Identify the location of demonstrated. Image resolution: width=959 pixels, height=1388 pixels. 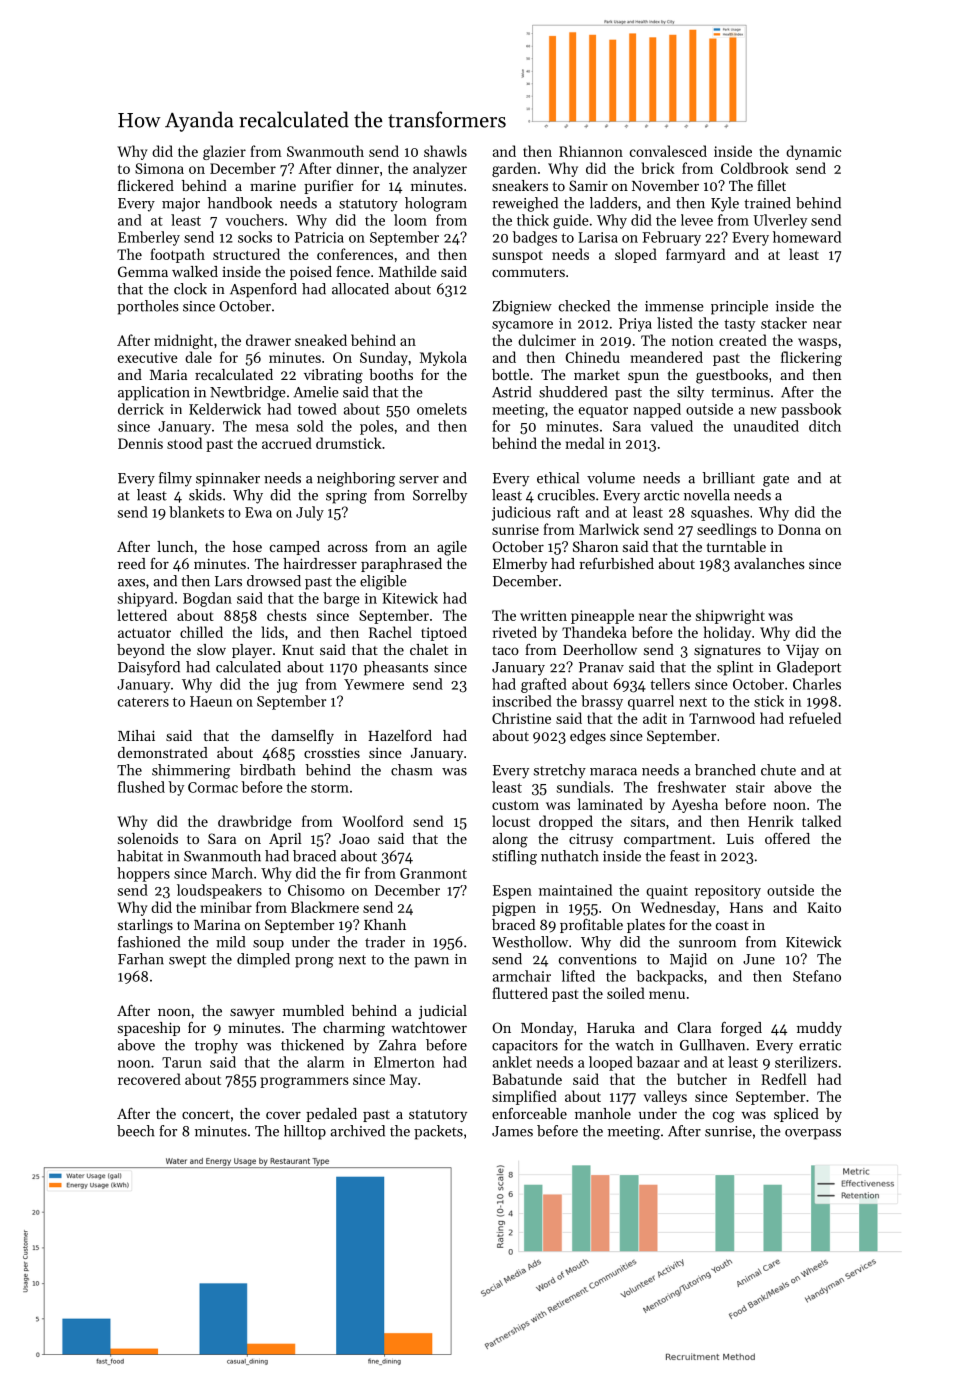
(163, 752).
